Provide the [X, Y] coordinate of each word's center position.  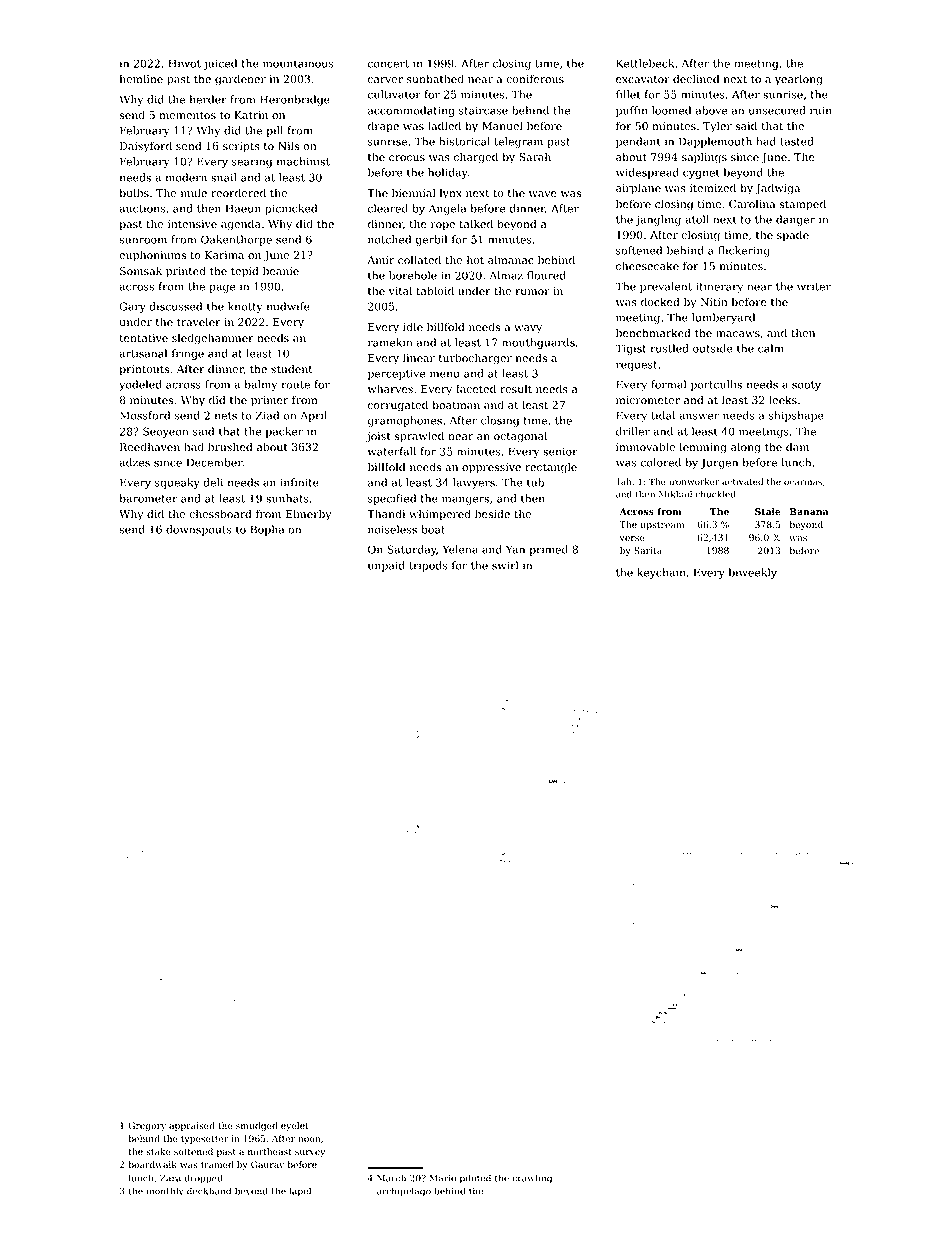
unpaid [386, 566]
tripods [428, 566]
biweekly [753, 573]
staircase [483, 110]
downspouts [198, 530]
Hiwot [184, 63]
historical [464, 141]
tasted [797, 141]
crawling [532, 1179]
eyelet [295, 1126]
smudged [257, 1126]
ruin [821, 110]
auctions [142, 208]
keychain [661, 573]
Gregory [147, 1126]
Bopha [267, 530]
